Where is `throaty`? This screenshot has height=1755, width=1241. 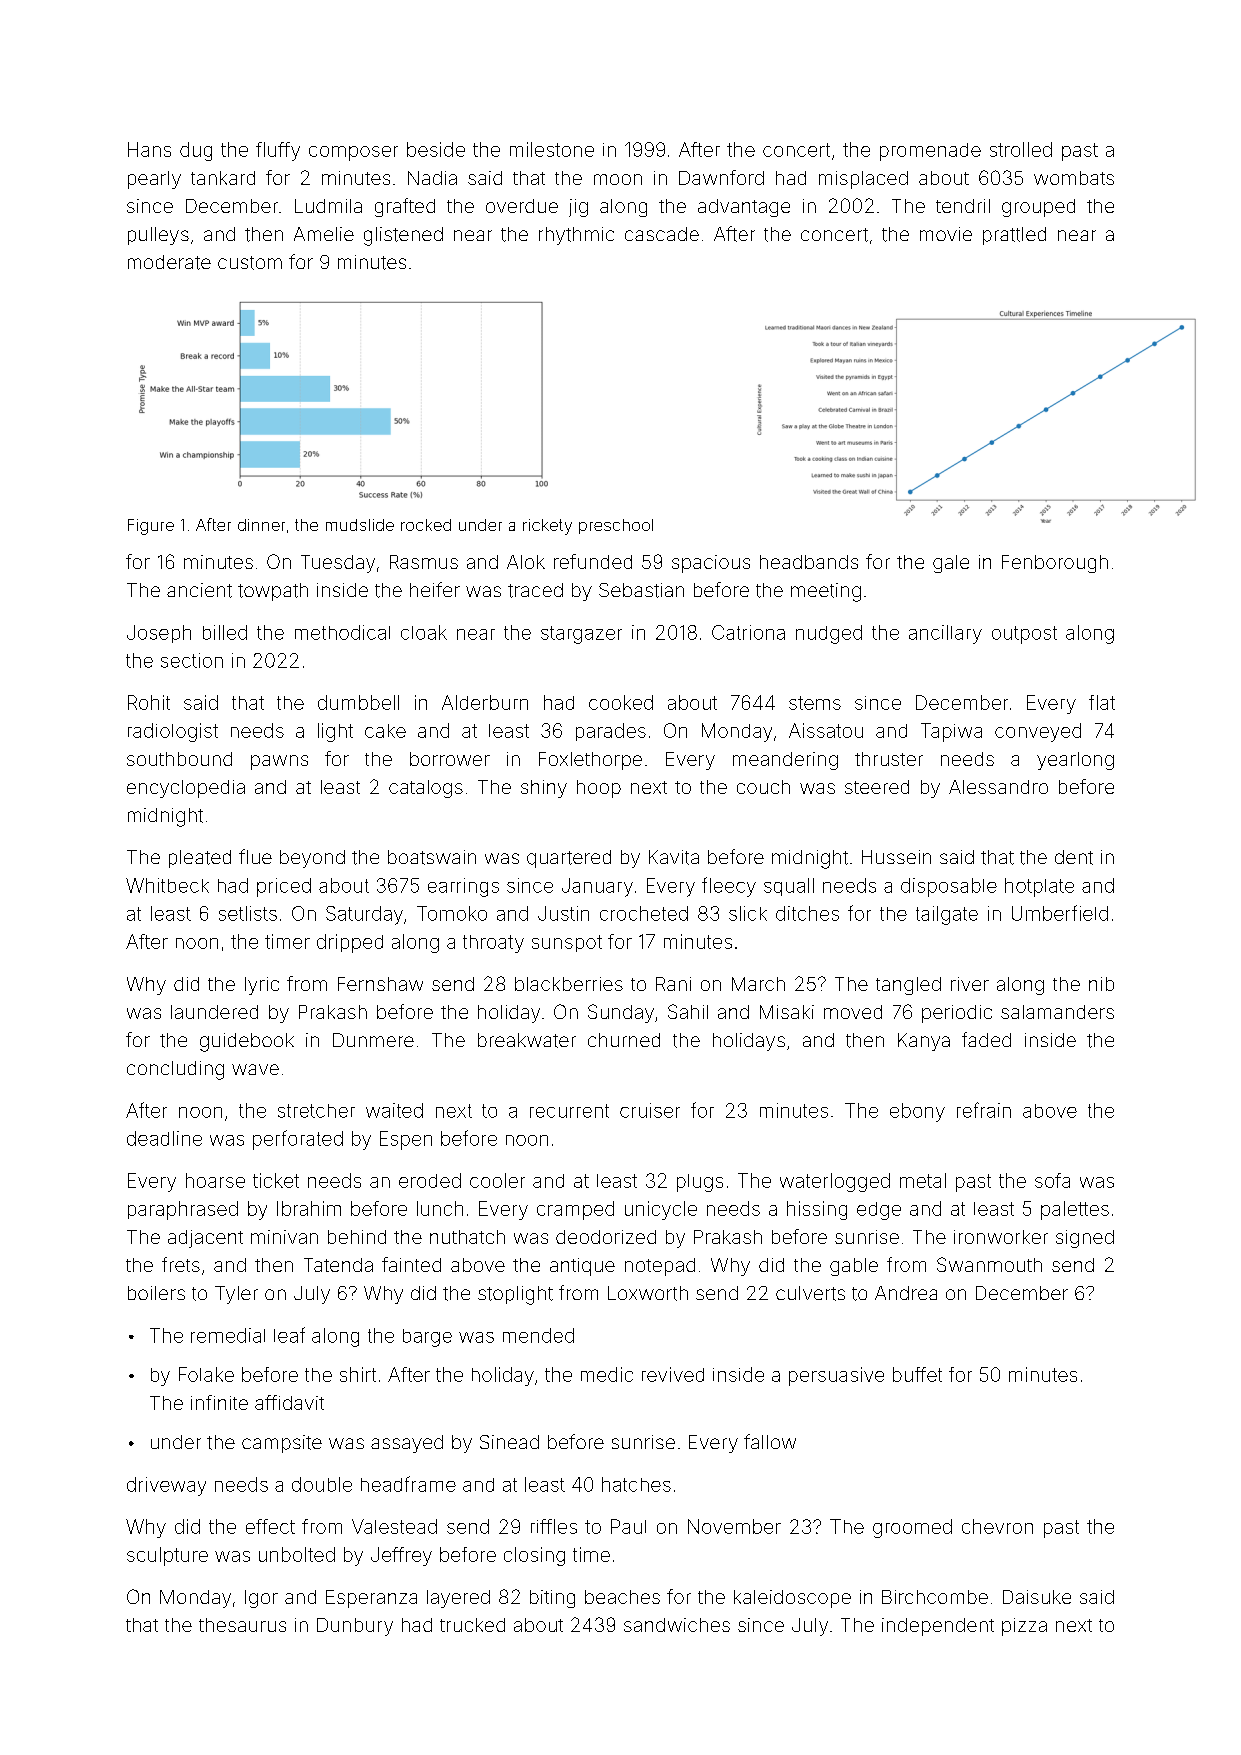
throaty is located at coordinates (493, 944).
